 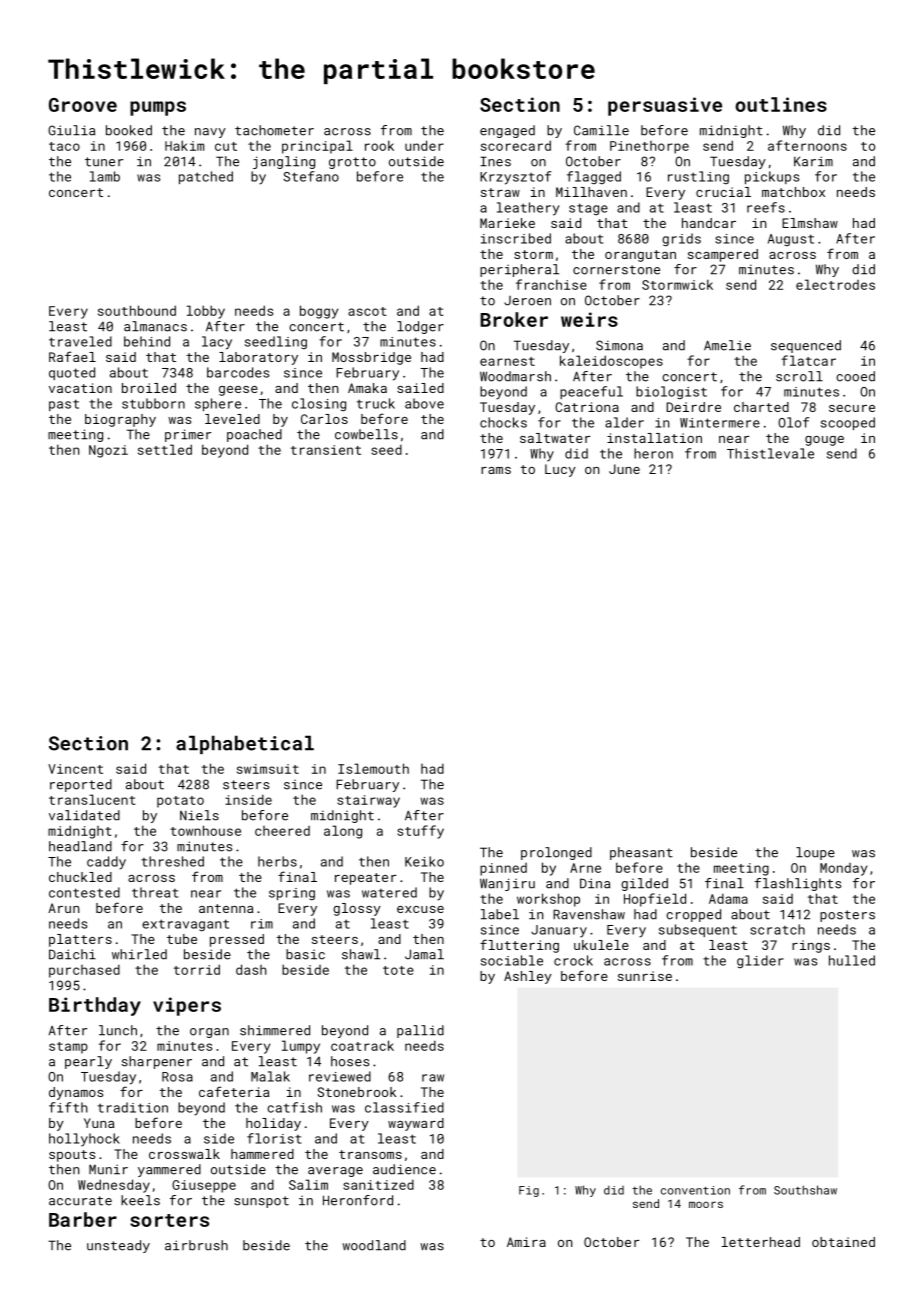 What do you see at coordinates (206, 177) in the document?
I see `patched` at bounding box center [206, 177].
